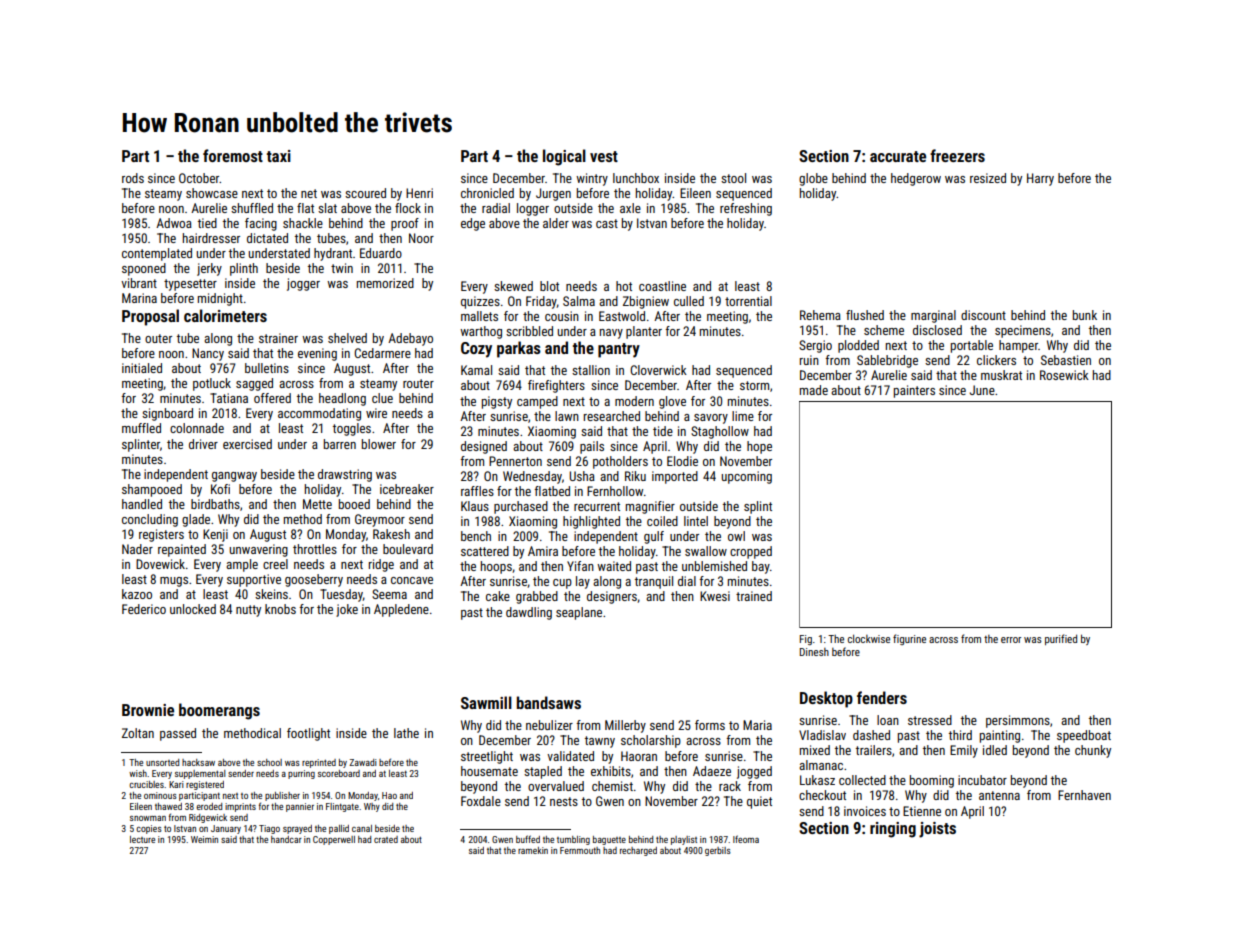 The image size is (1233, 952). I want to click on Weimin, so click(204, 839).
